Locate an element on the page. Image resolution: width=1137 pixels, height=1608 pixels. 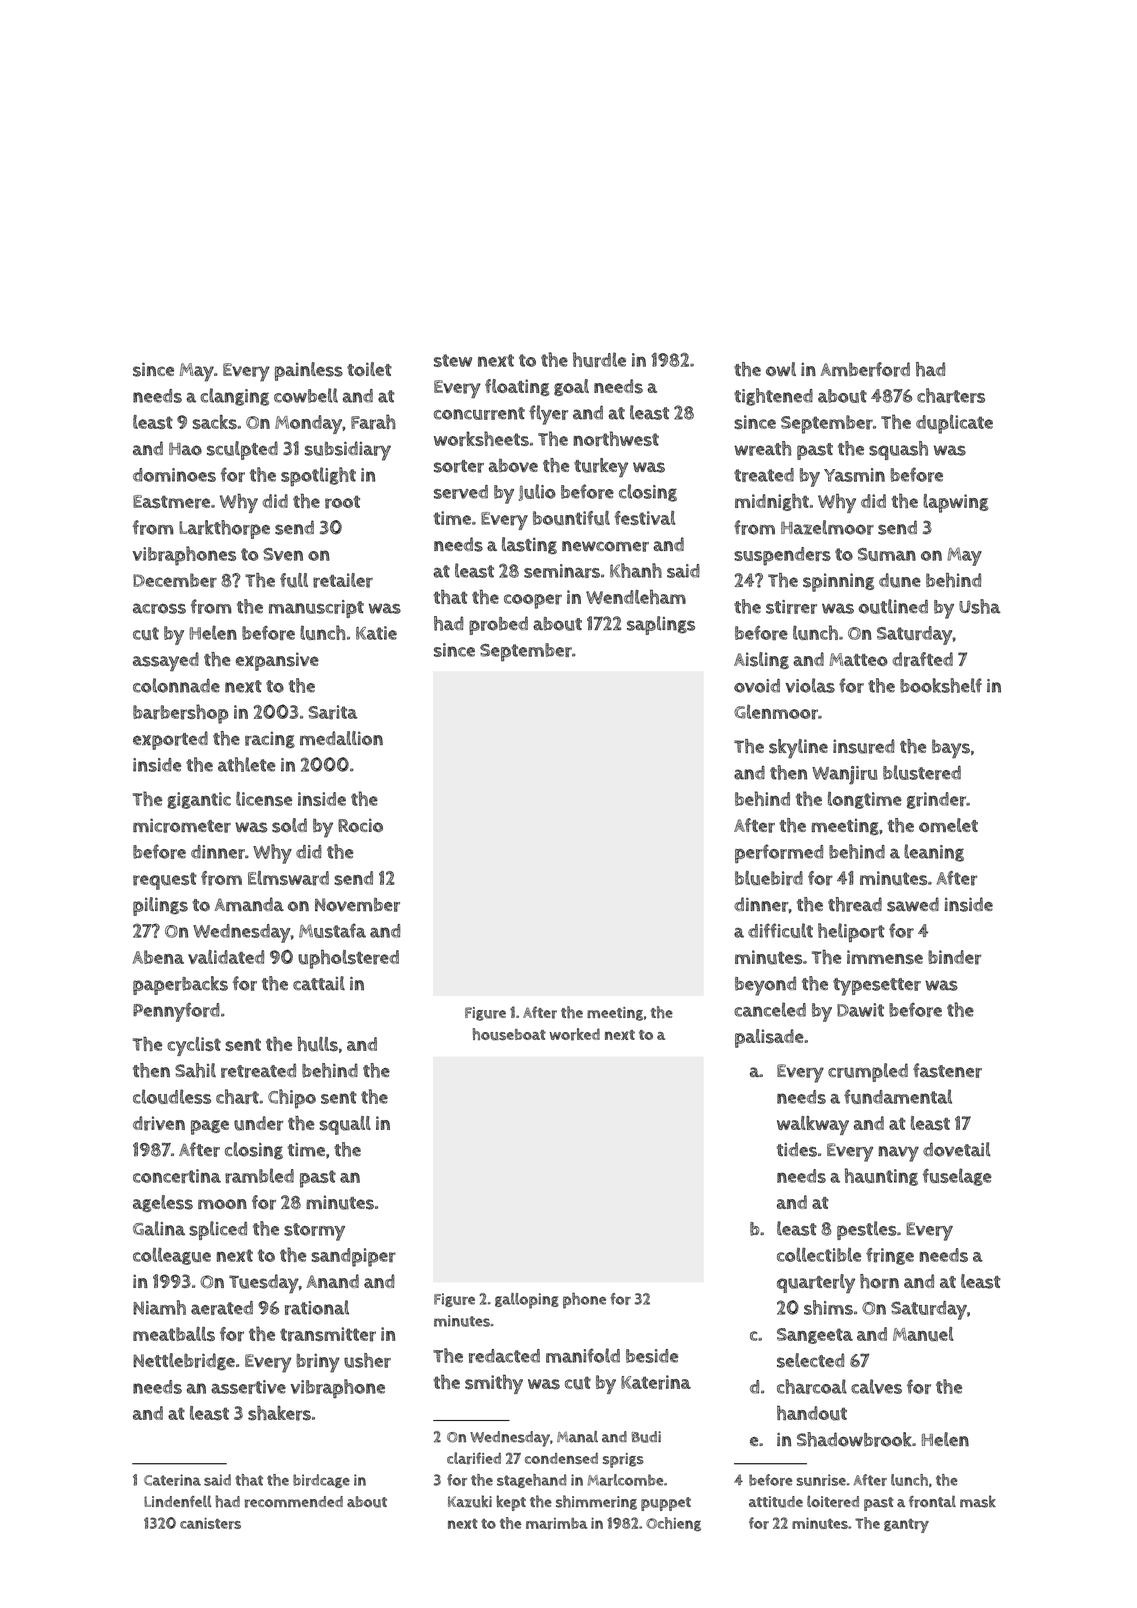
bays is located at coordinates (951, 748).
